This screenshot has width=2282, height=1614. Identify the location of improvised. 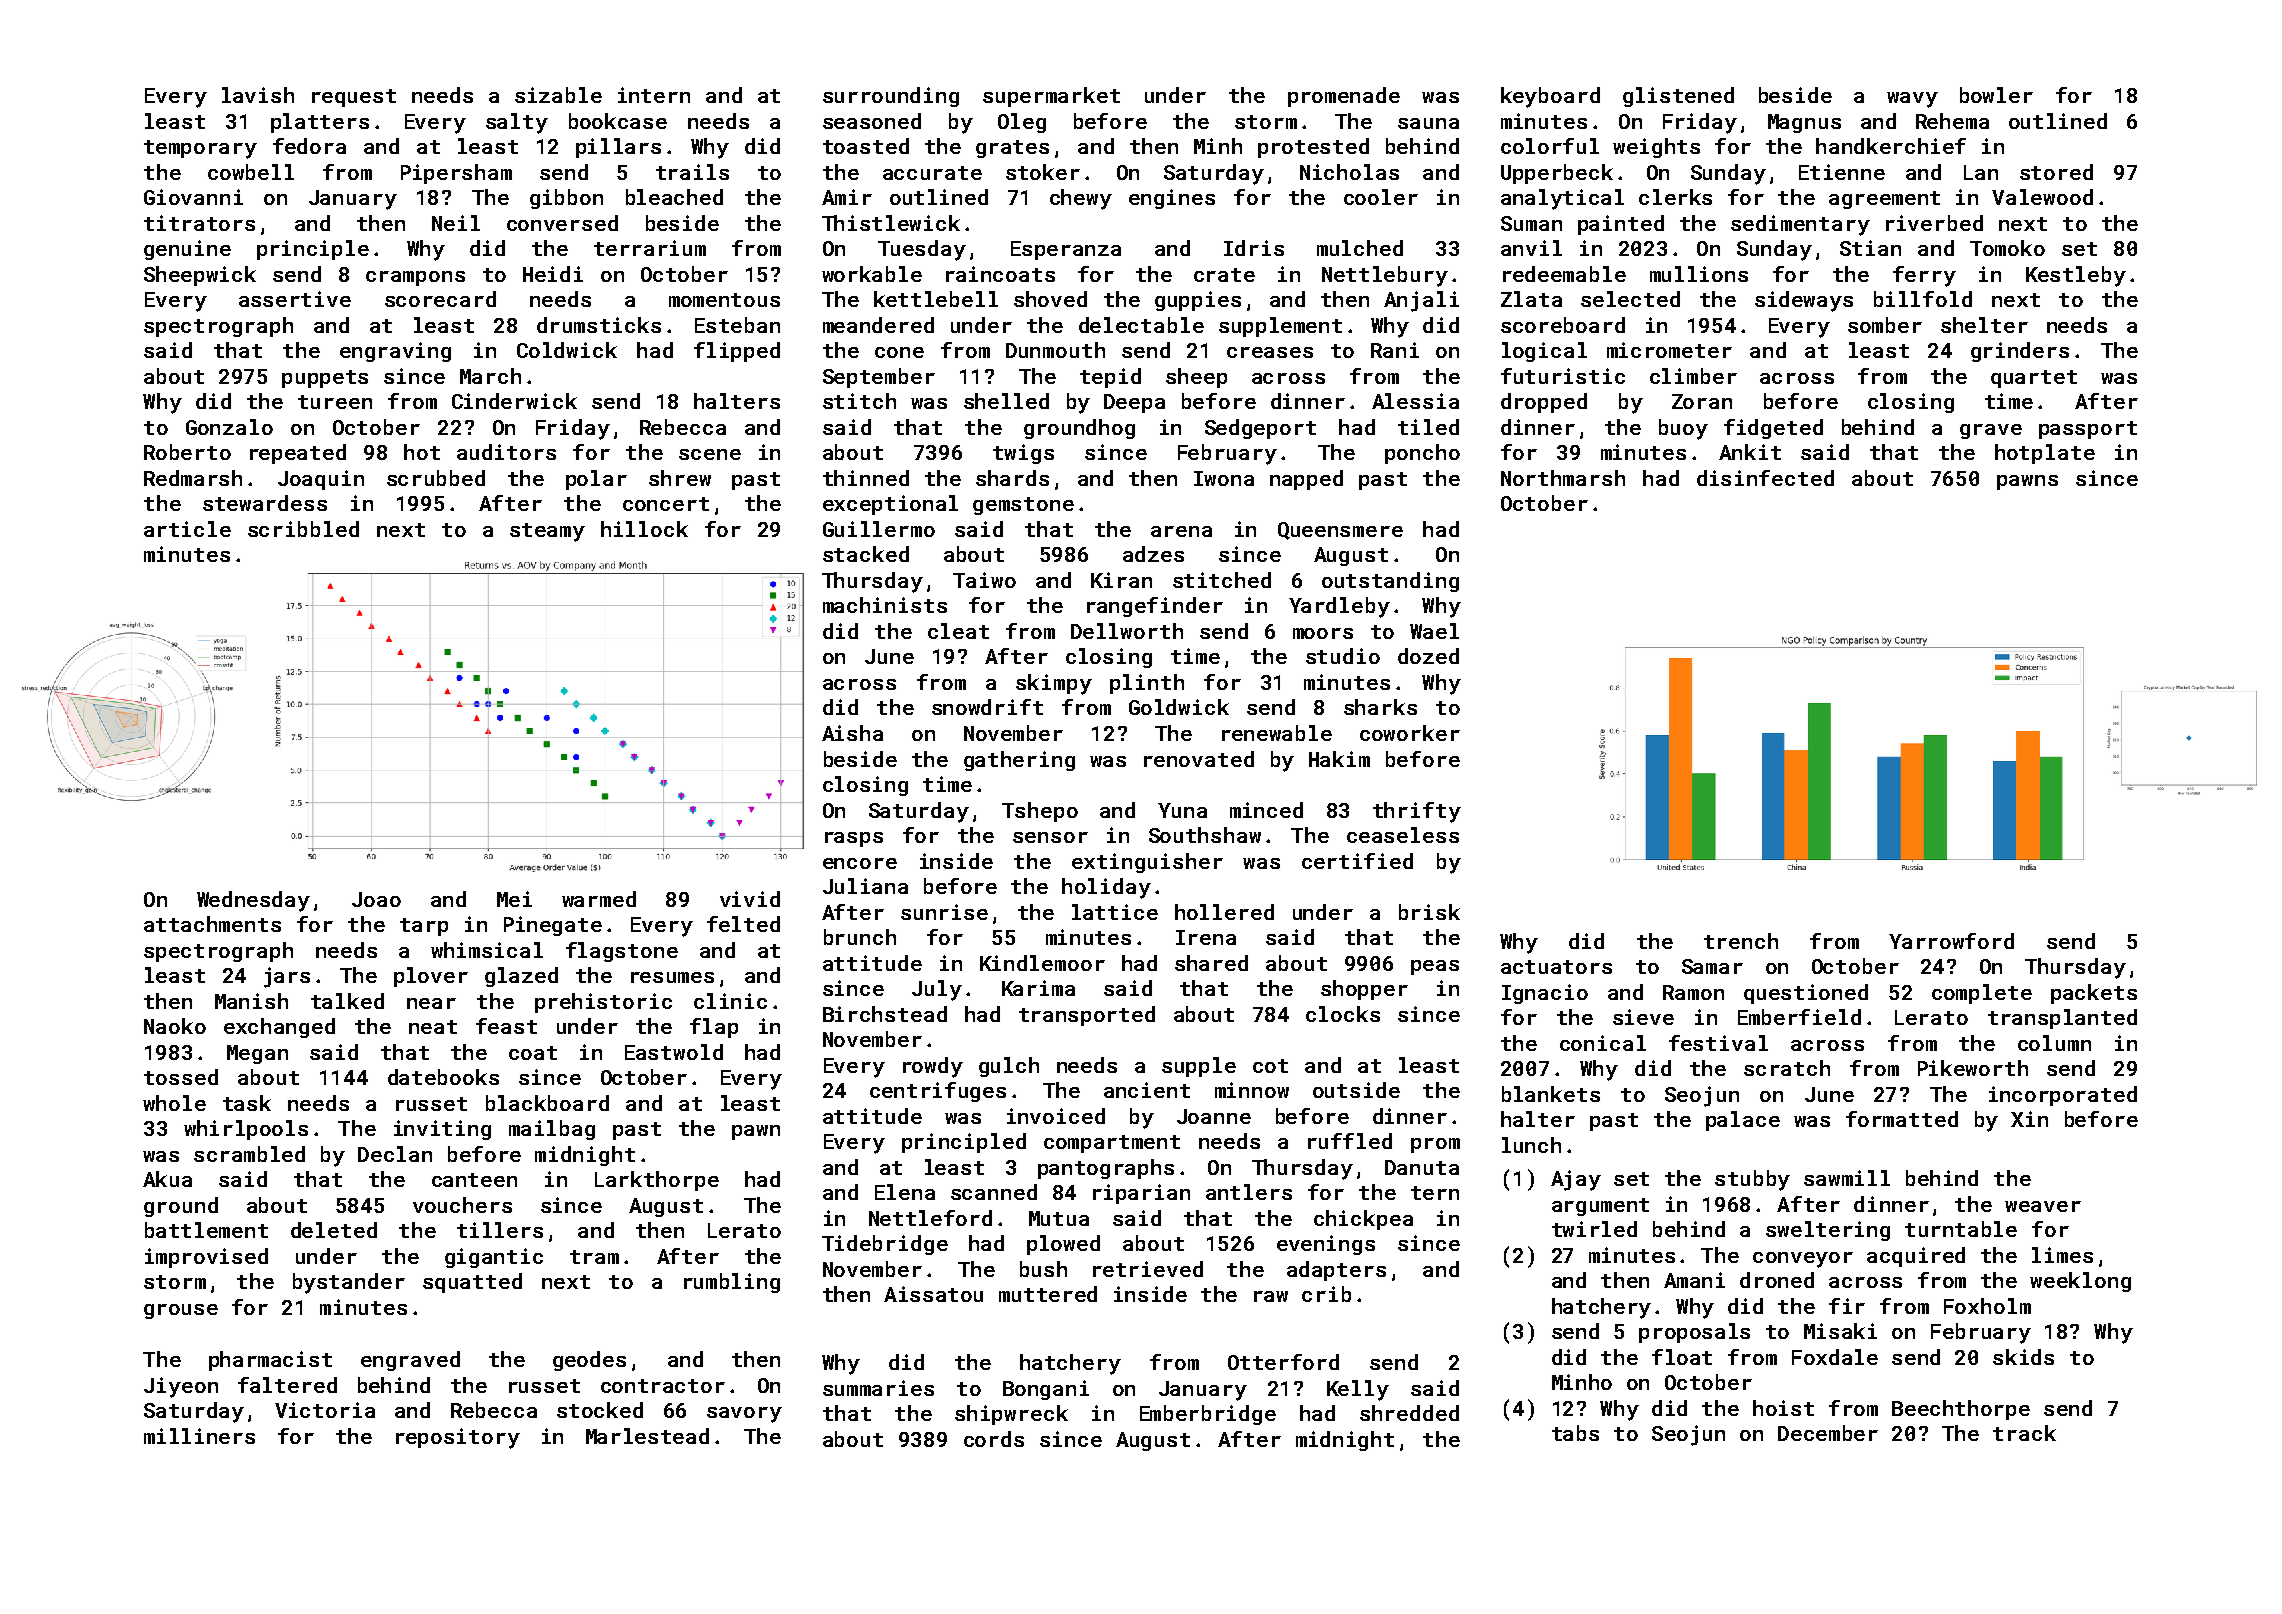
(206, 1258).
